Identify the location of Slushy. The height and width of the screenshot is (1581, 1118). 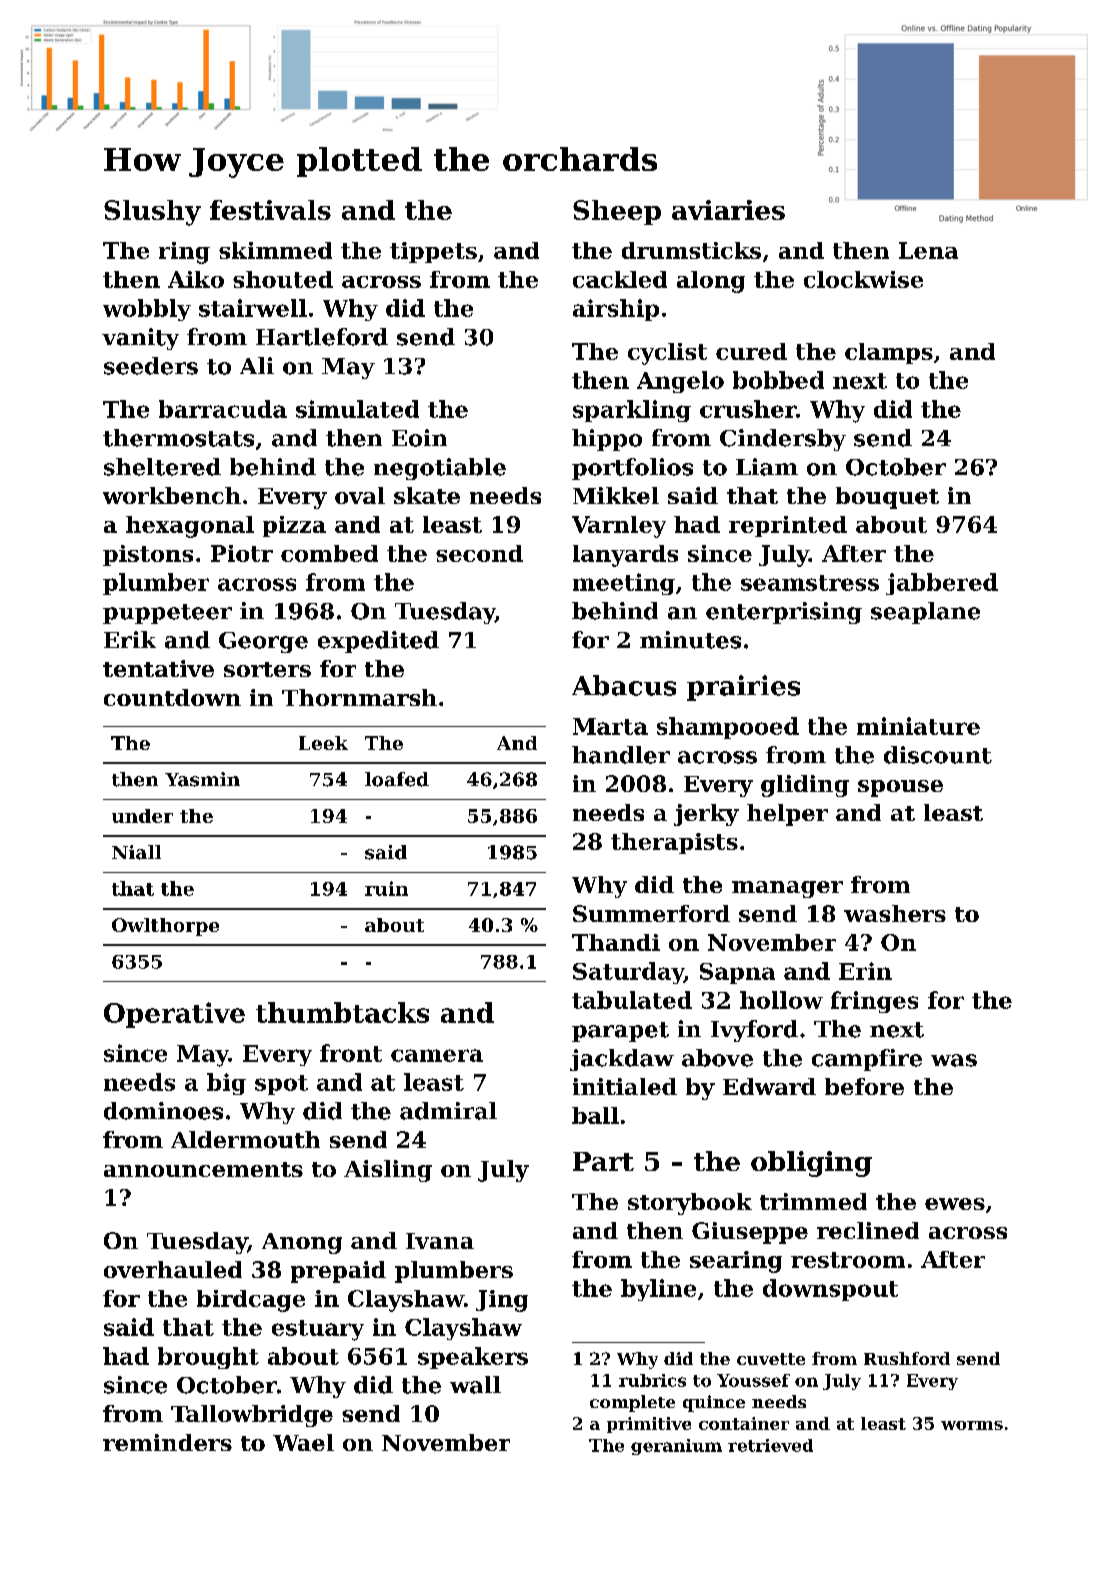
(152, 213).
